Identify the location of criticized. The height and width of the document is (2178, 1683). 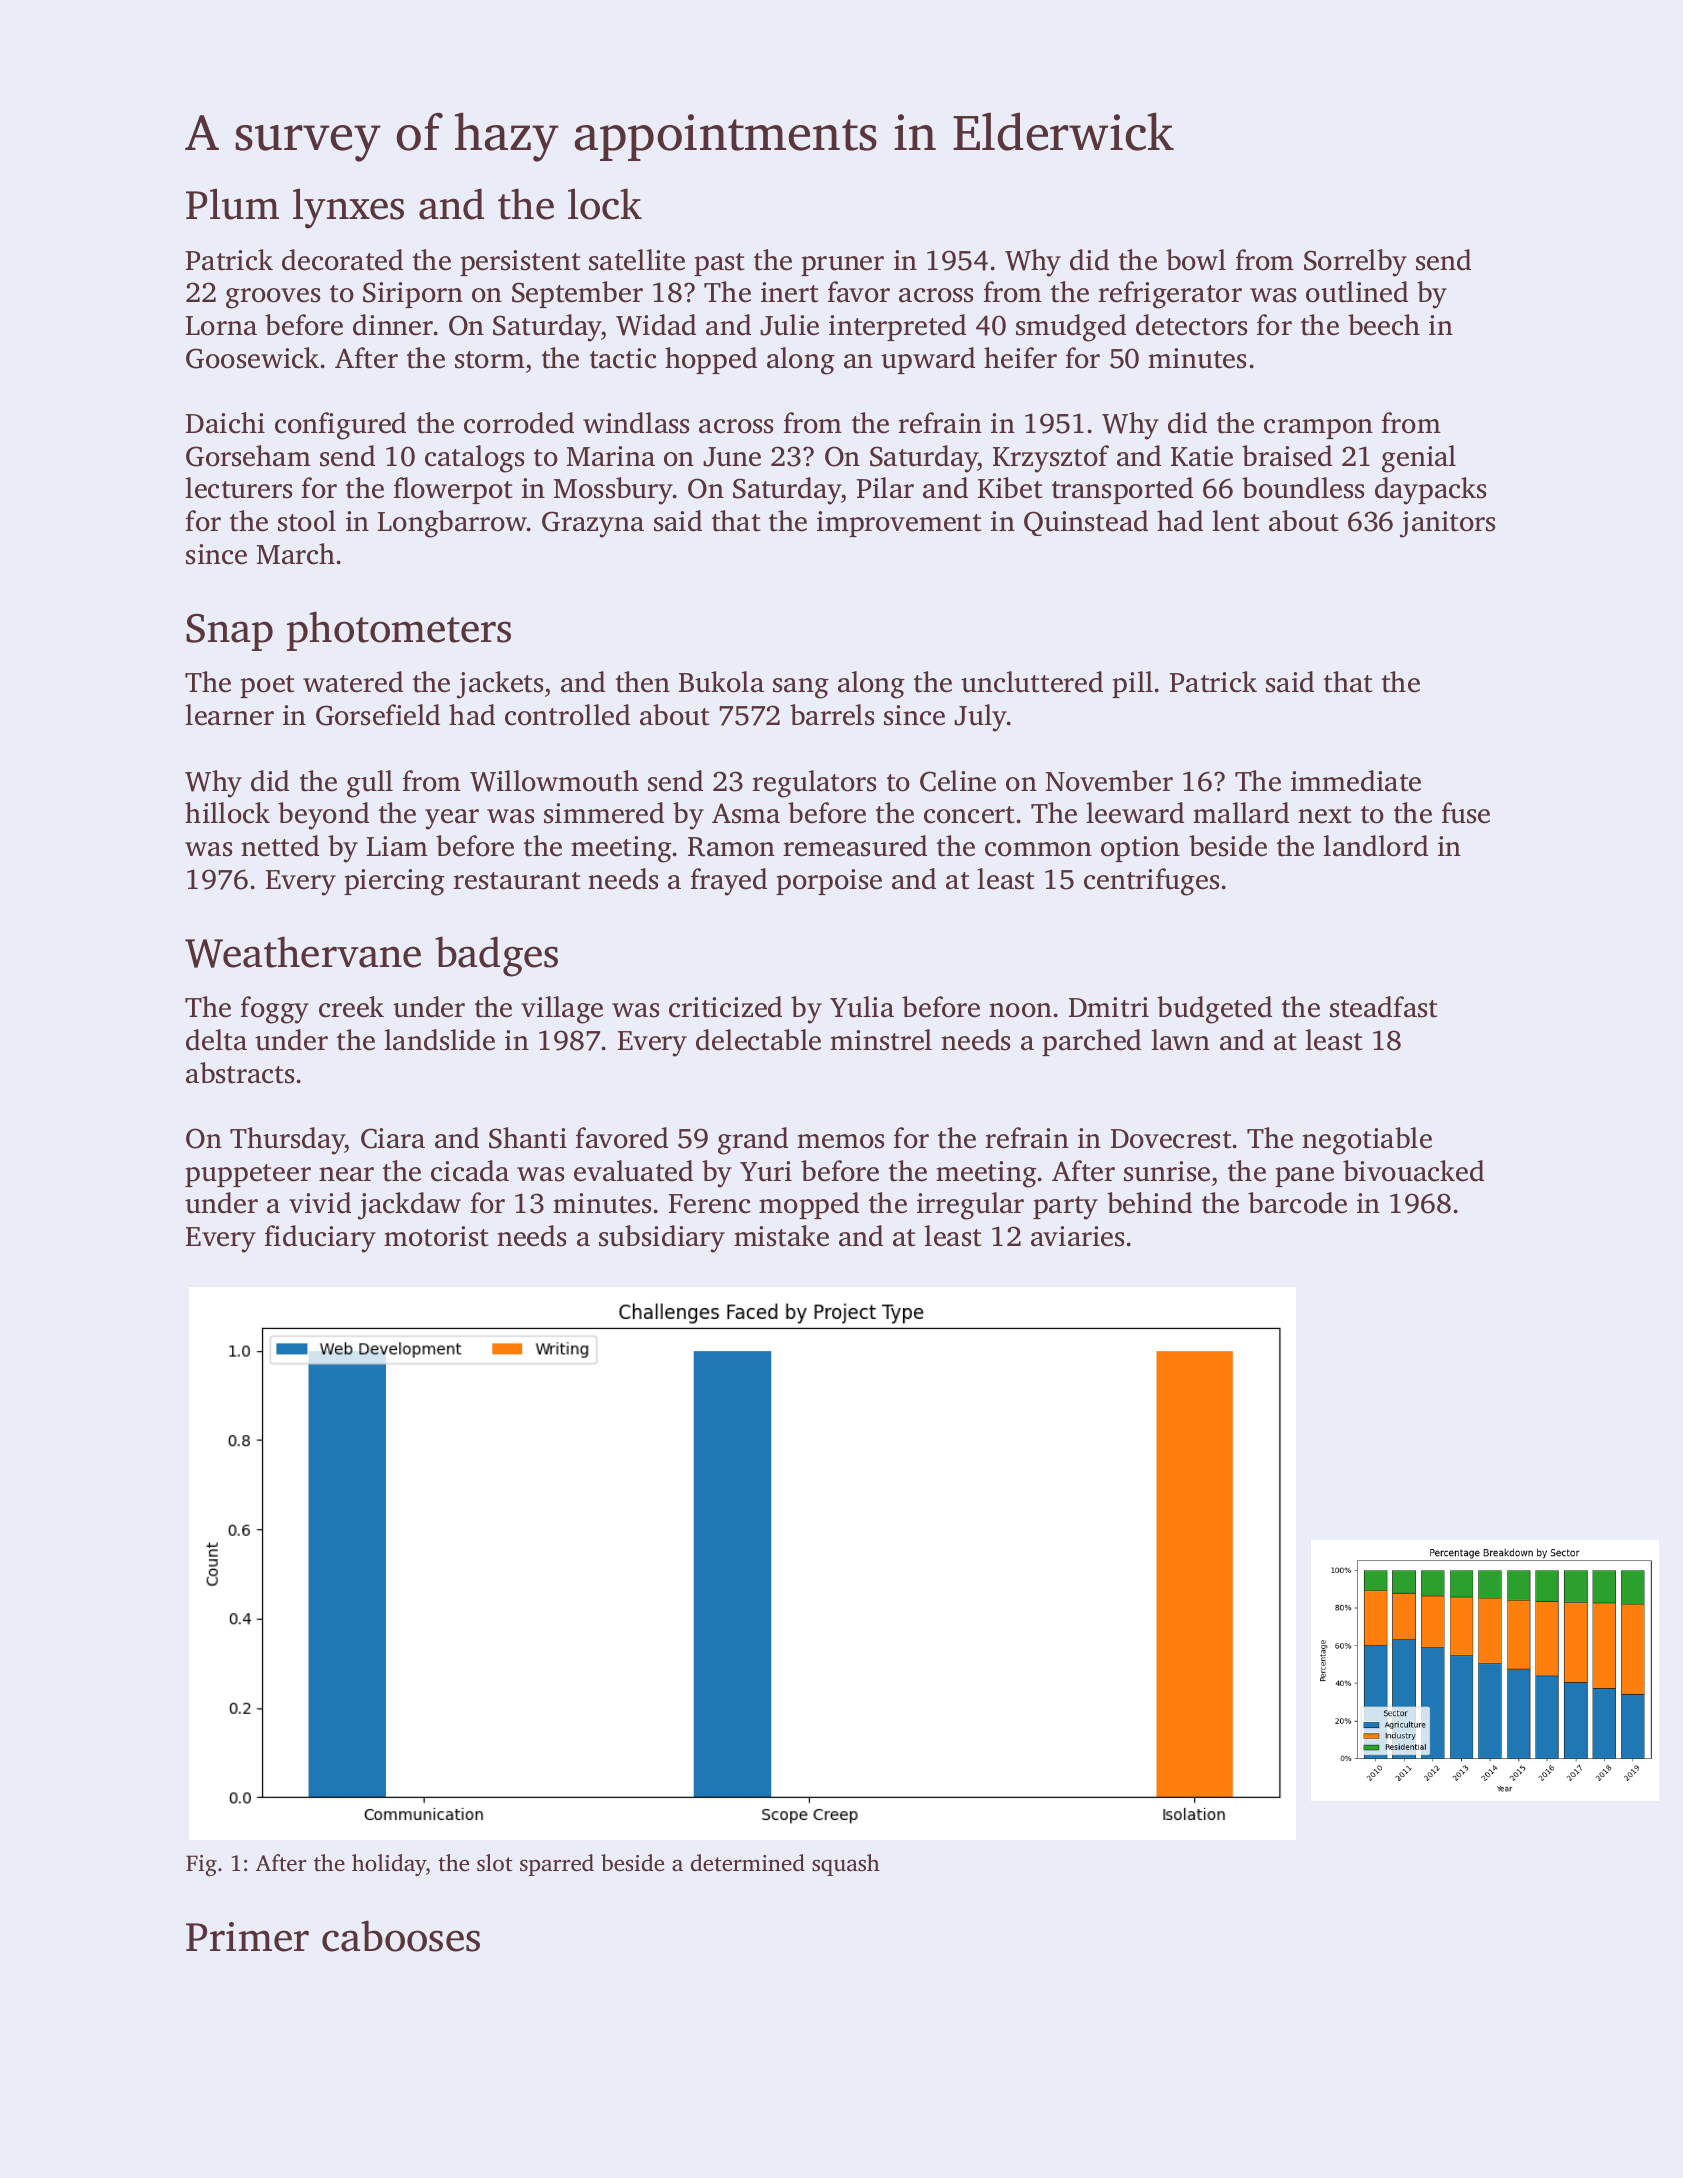
(725, 1007).
